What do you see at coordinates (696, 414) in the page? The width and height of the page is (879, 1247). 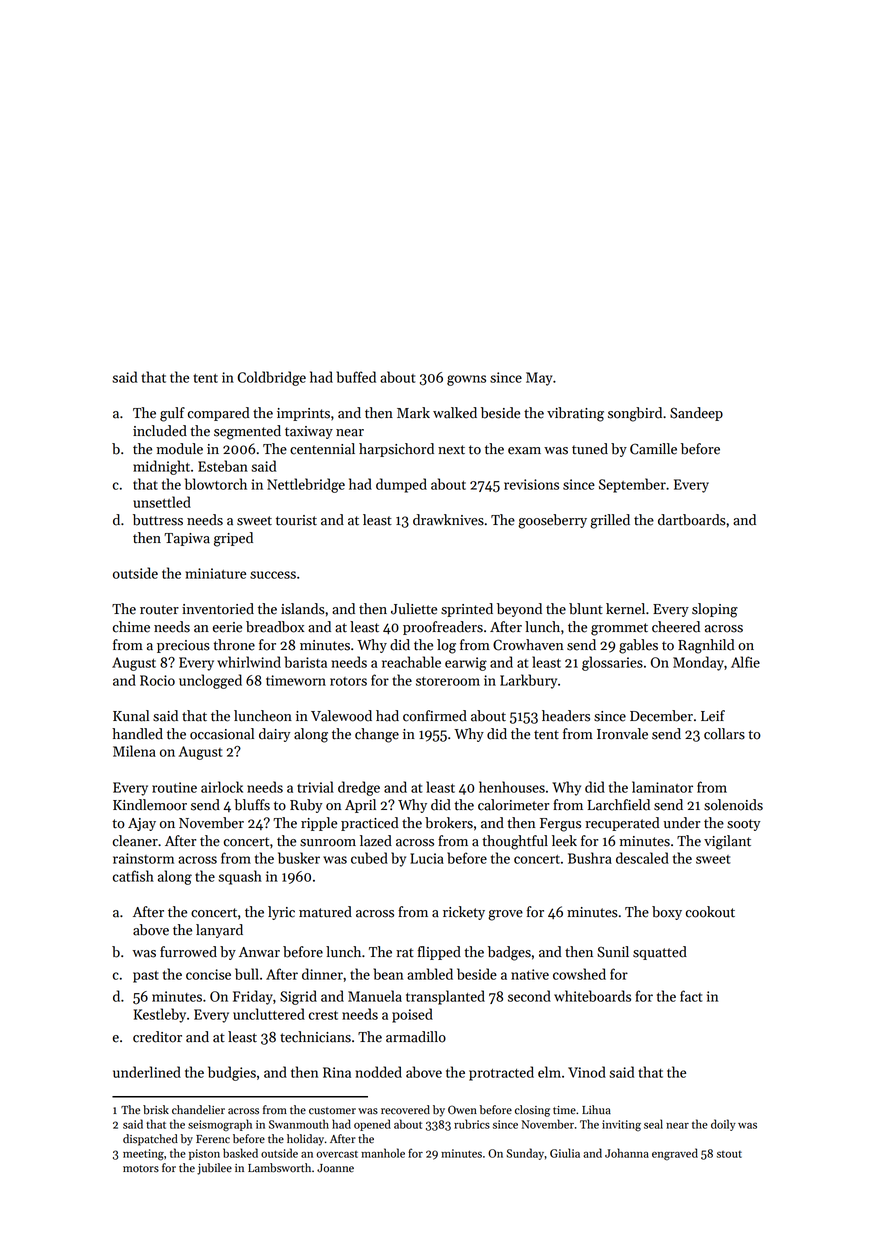 I see `Sandeep` at bounding box center [696, 414].
